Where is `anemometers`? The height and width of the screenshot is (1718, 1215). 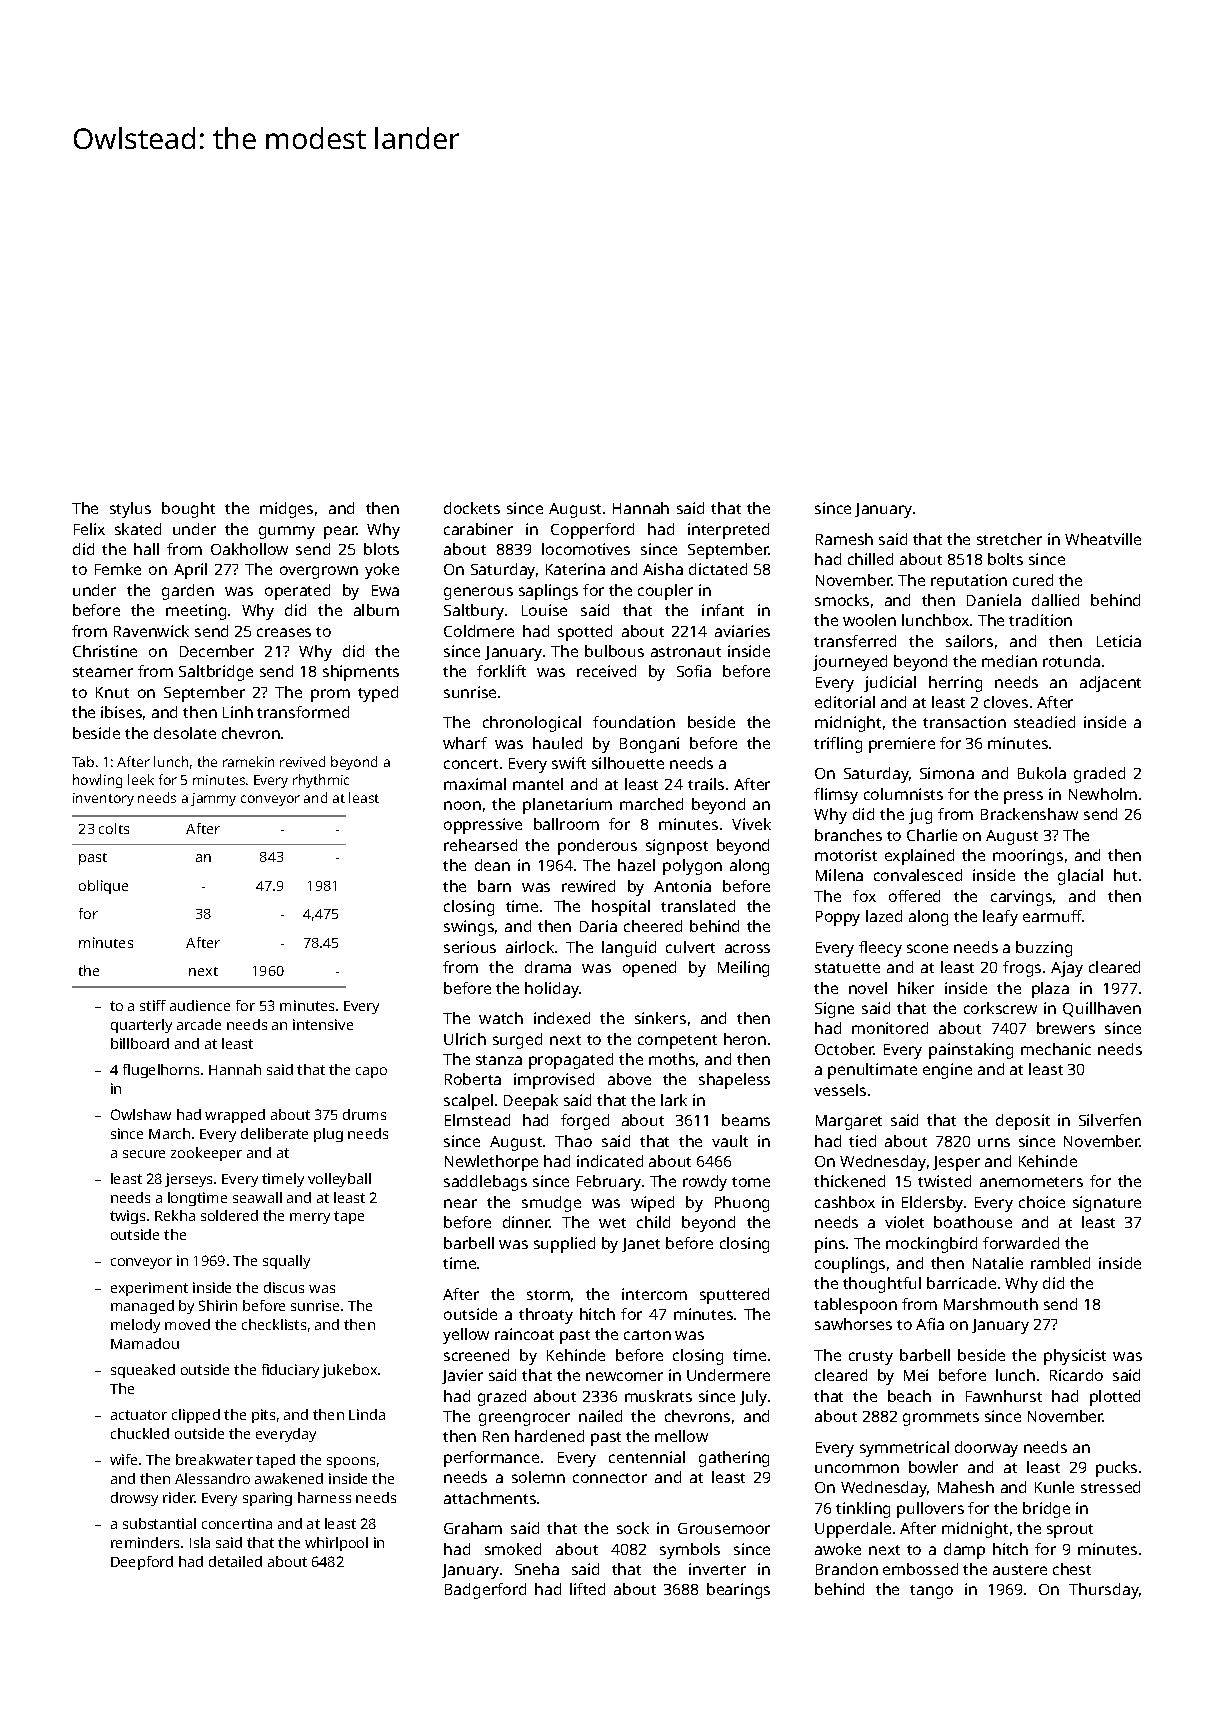 anemometers is located at coordinates (1031, 1182).
